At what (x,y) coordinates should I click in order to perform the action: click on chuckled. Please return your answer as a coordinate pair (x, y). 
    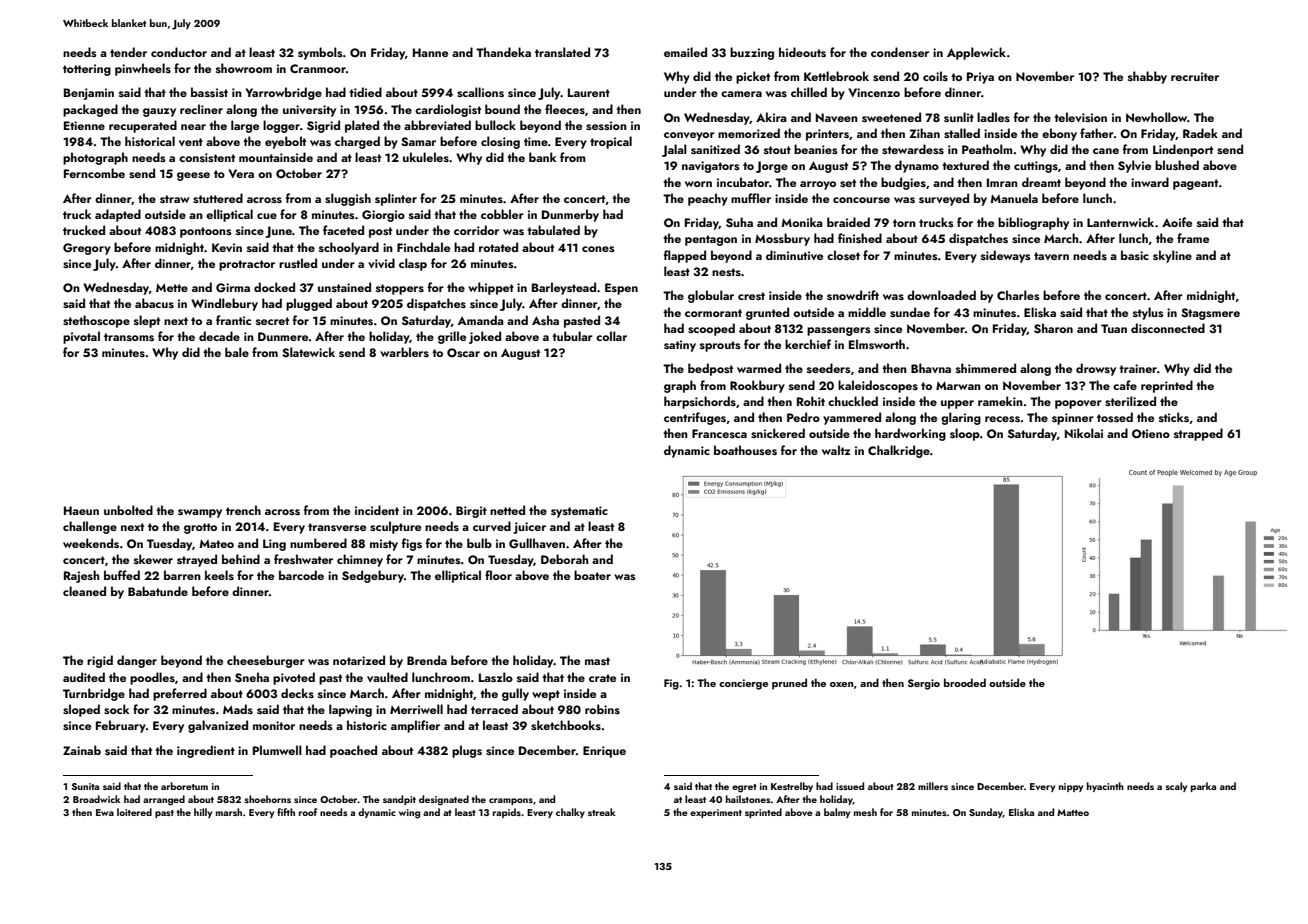
    Looking at the image, I should click on (853, 401).
